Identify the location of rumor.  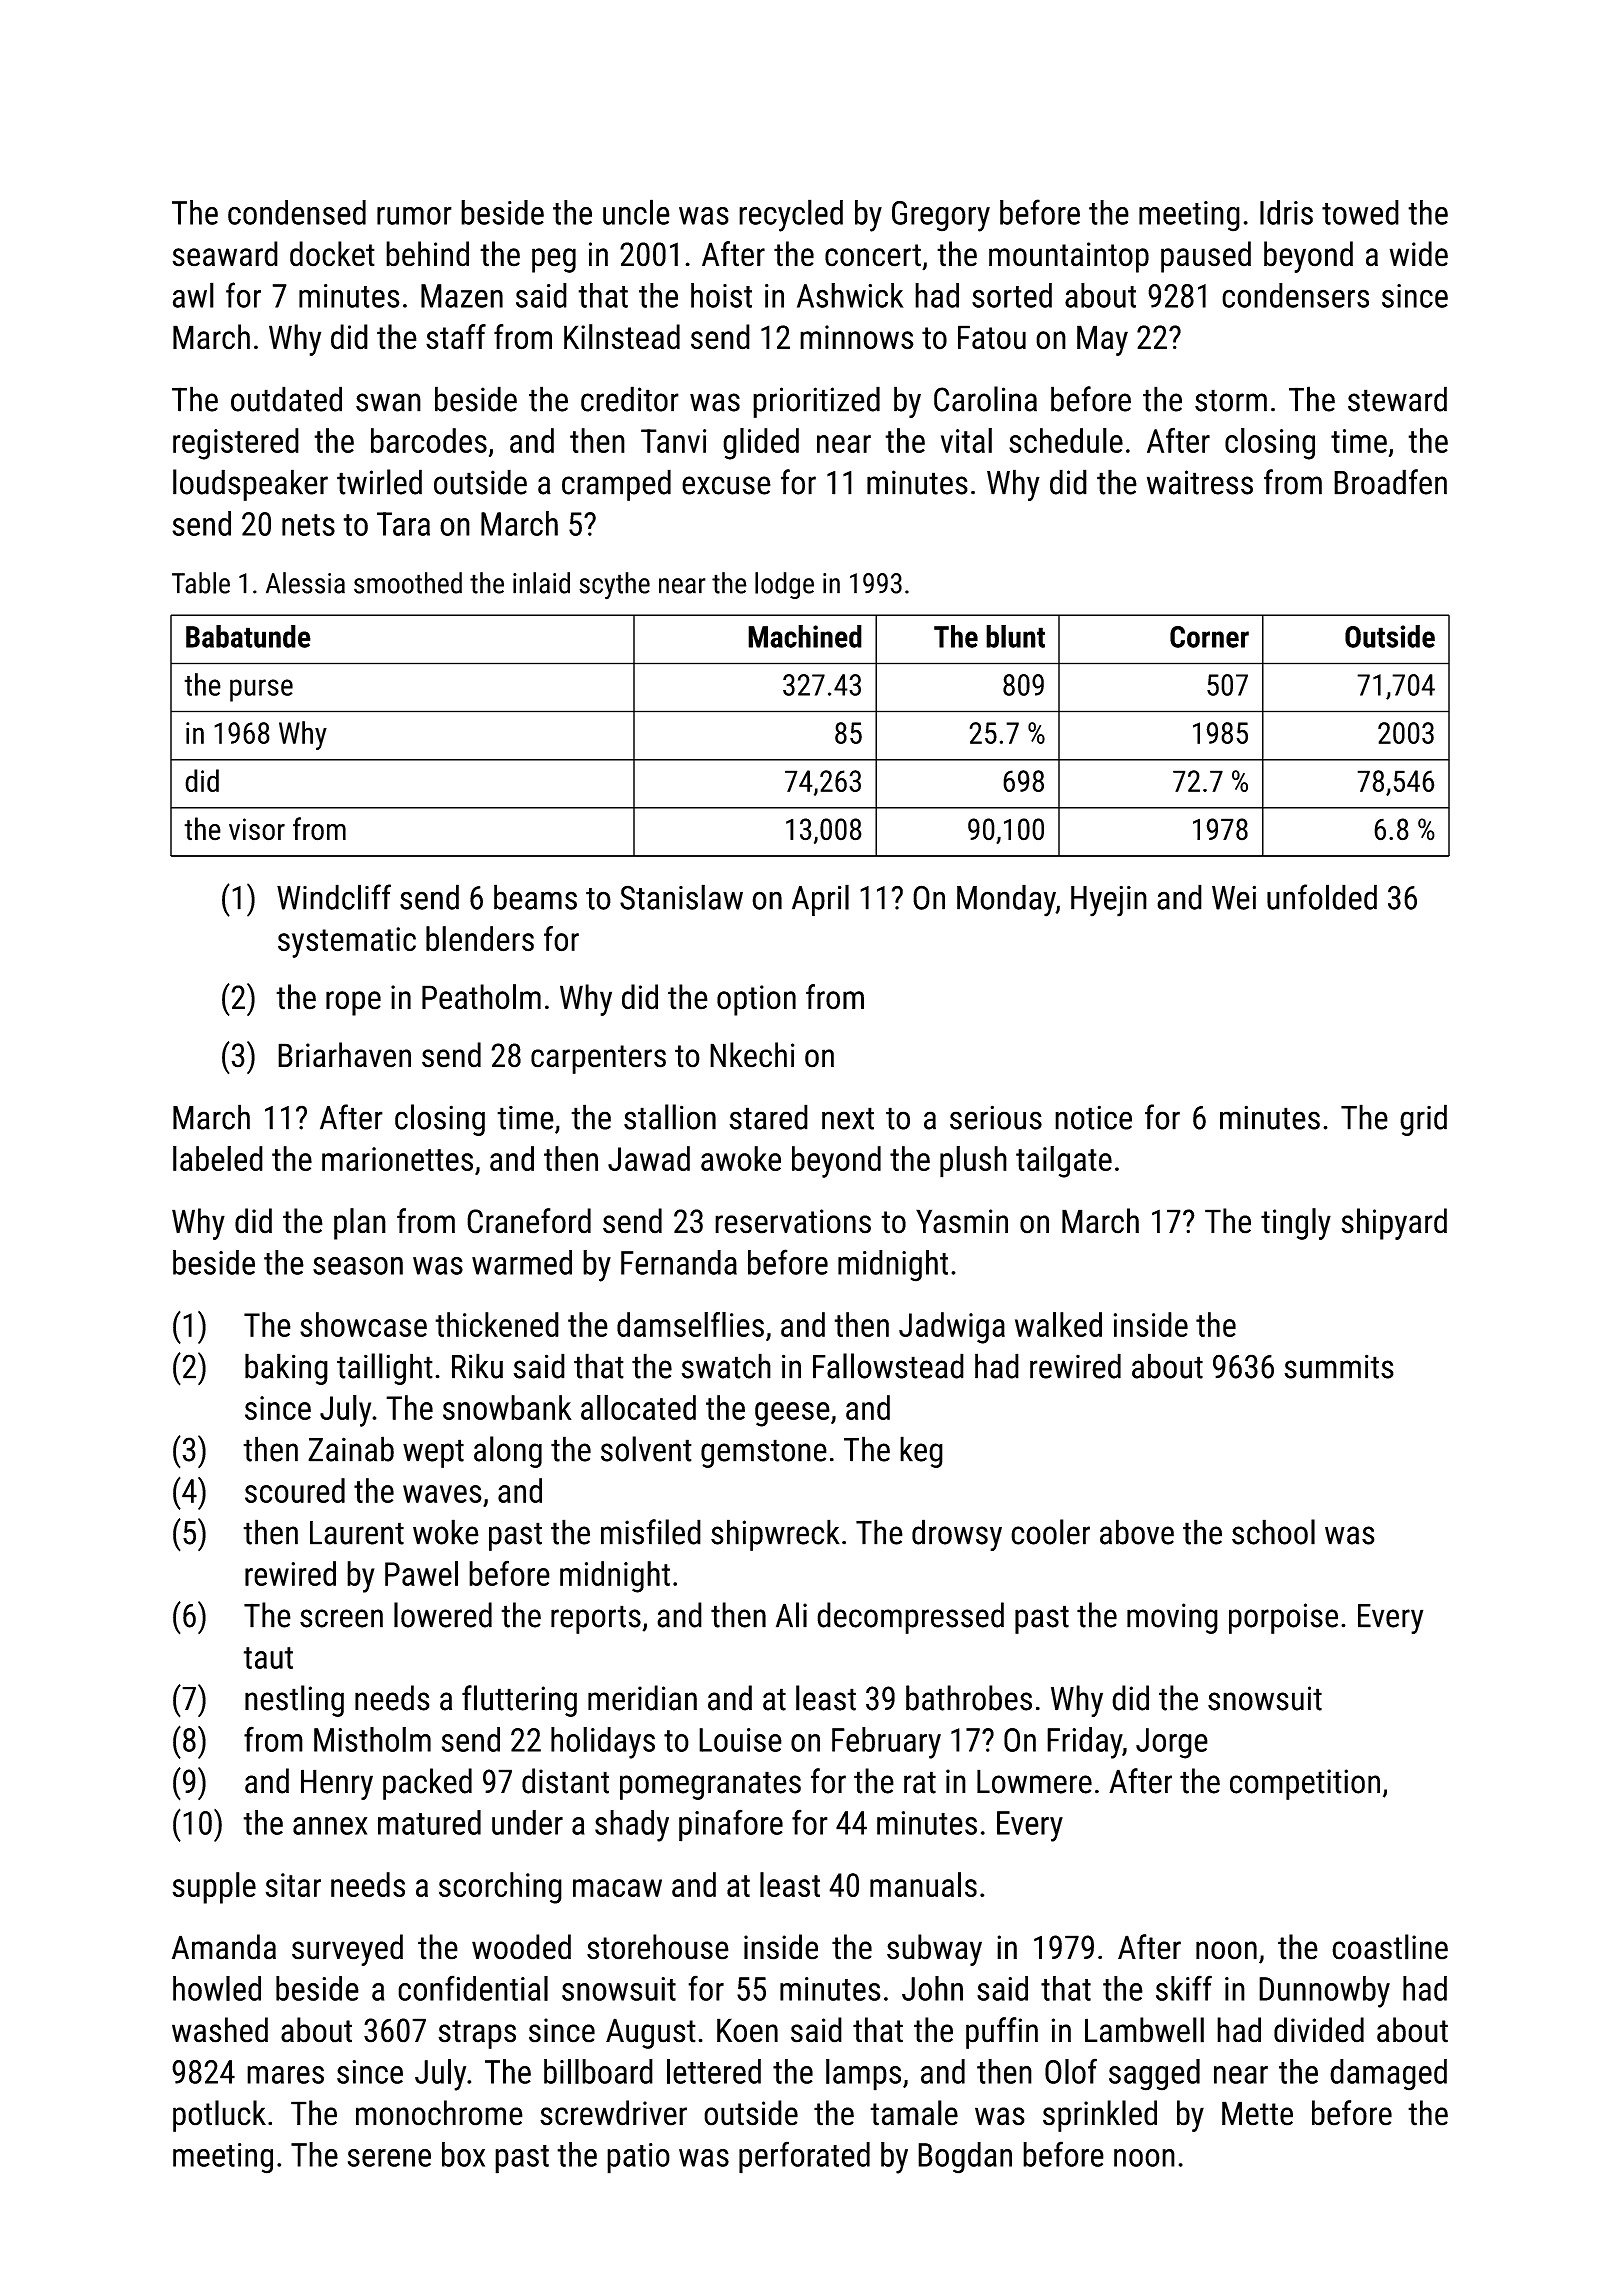
(414, 216).
